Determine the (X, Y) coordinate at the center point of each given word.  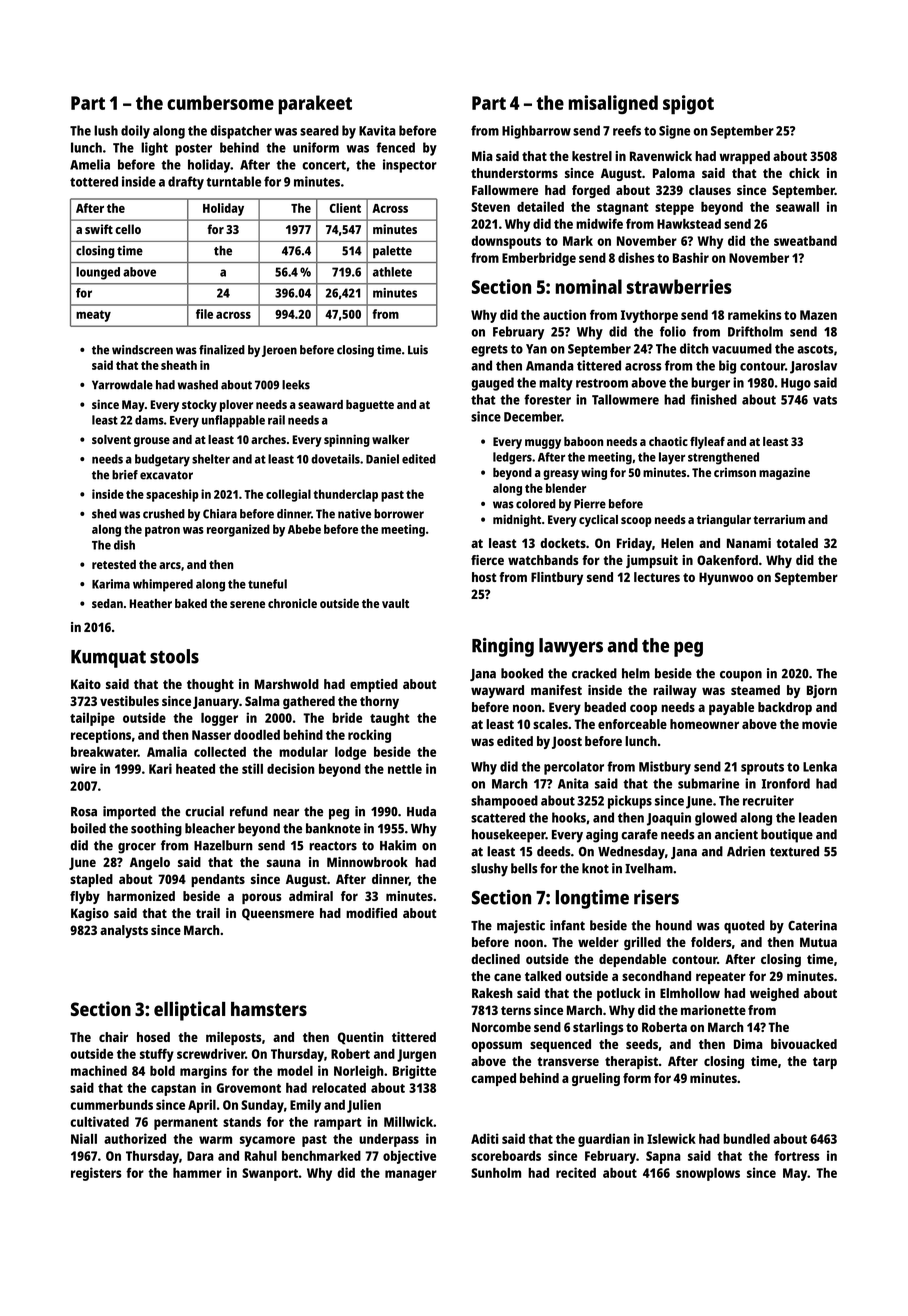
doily (135, 132)
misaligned (613, 104)
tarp (825, 1063)
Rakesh (492, 993)
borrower (399, 514)
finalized (222, 350)
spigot (688, 105)
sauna (284, 863)
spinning (347, 440)
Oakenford (727, 560)
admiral (311, 896)
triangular (724, 521)
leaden (818, 817)
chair (113, 1037)
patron (162, 531)
